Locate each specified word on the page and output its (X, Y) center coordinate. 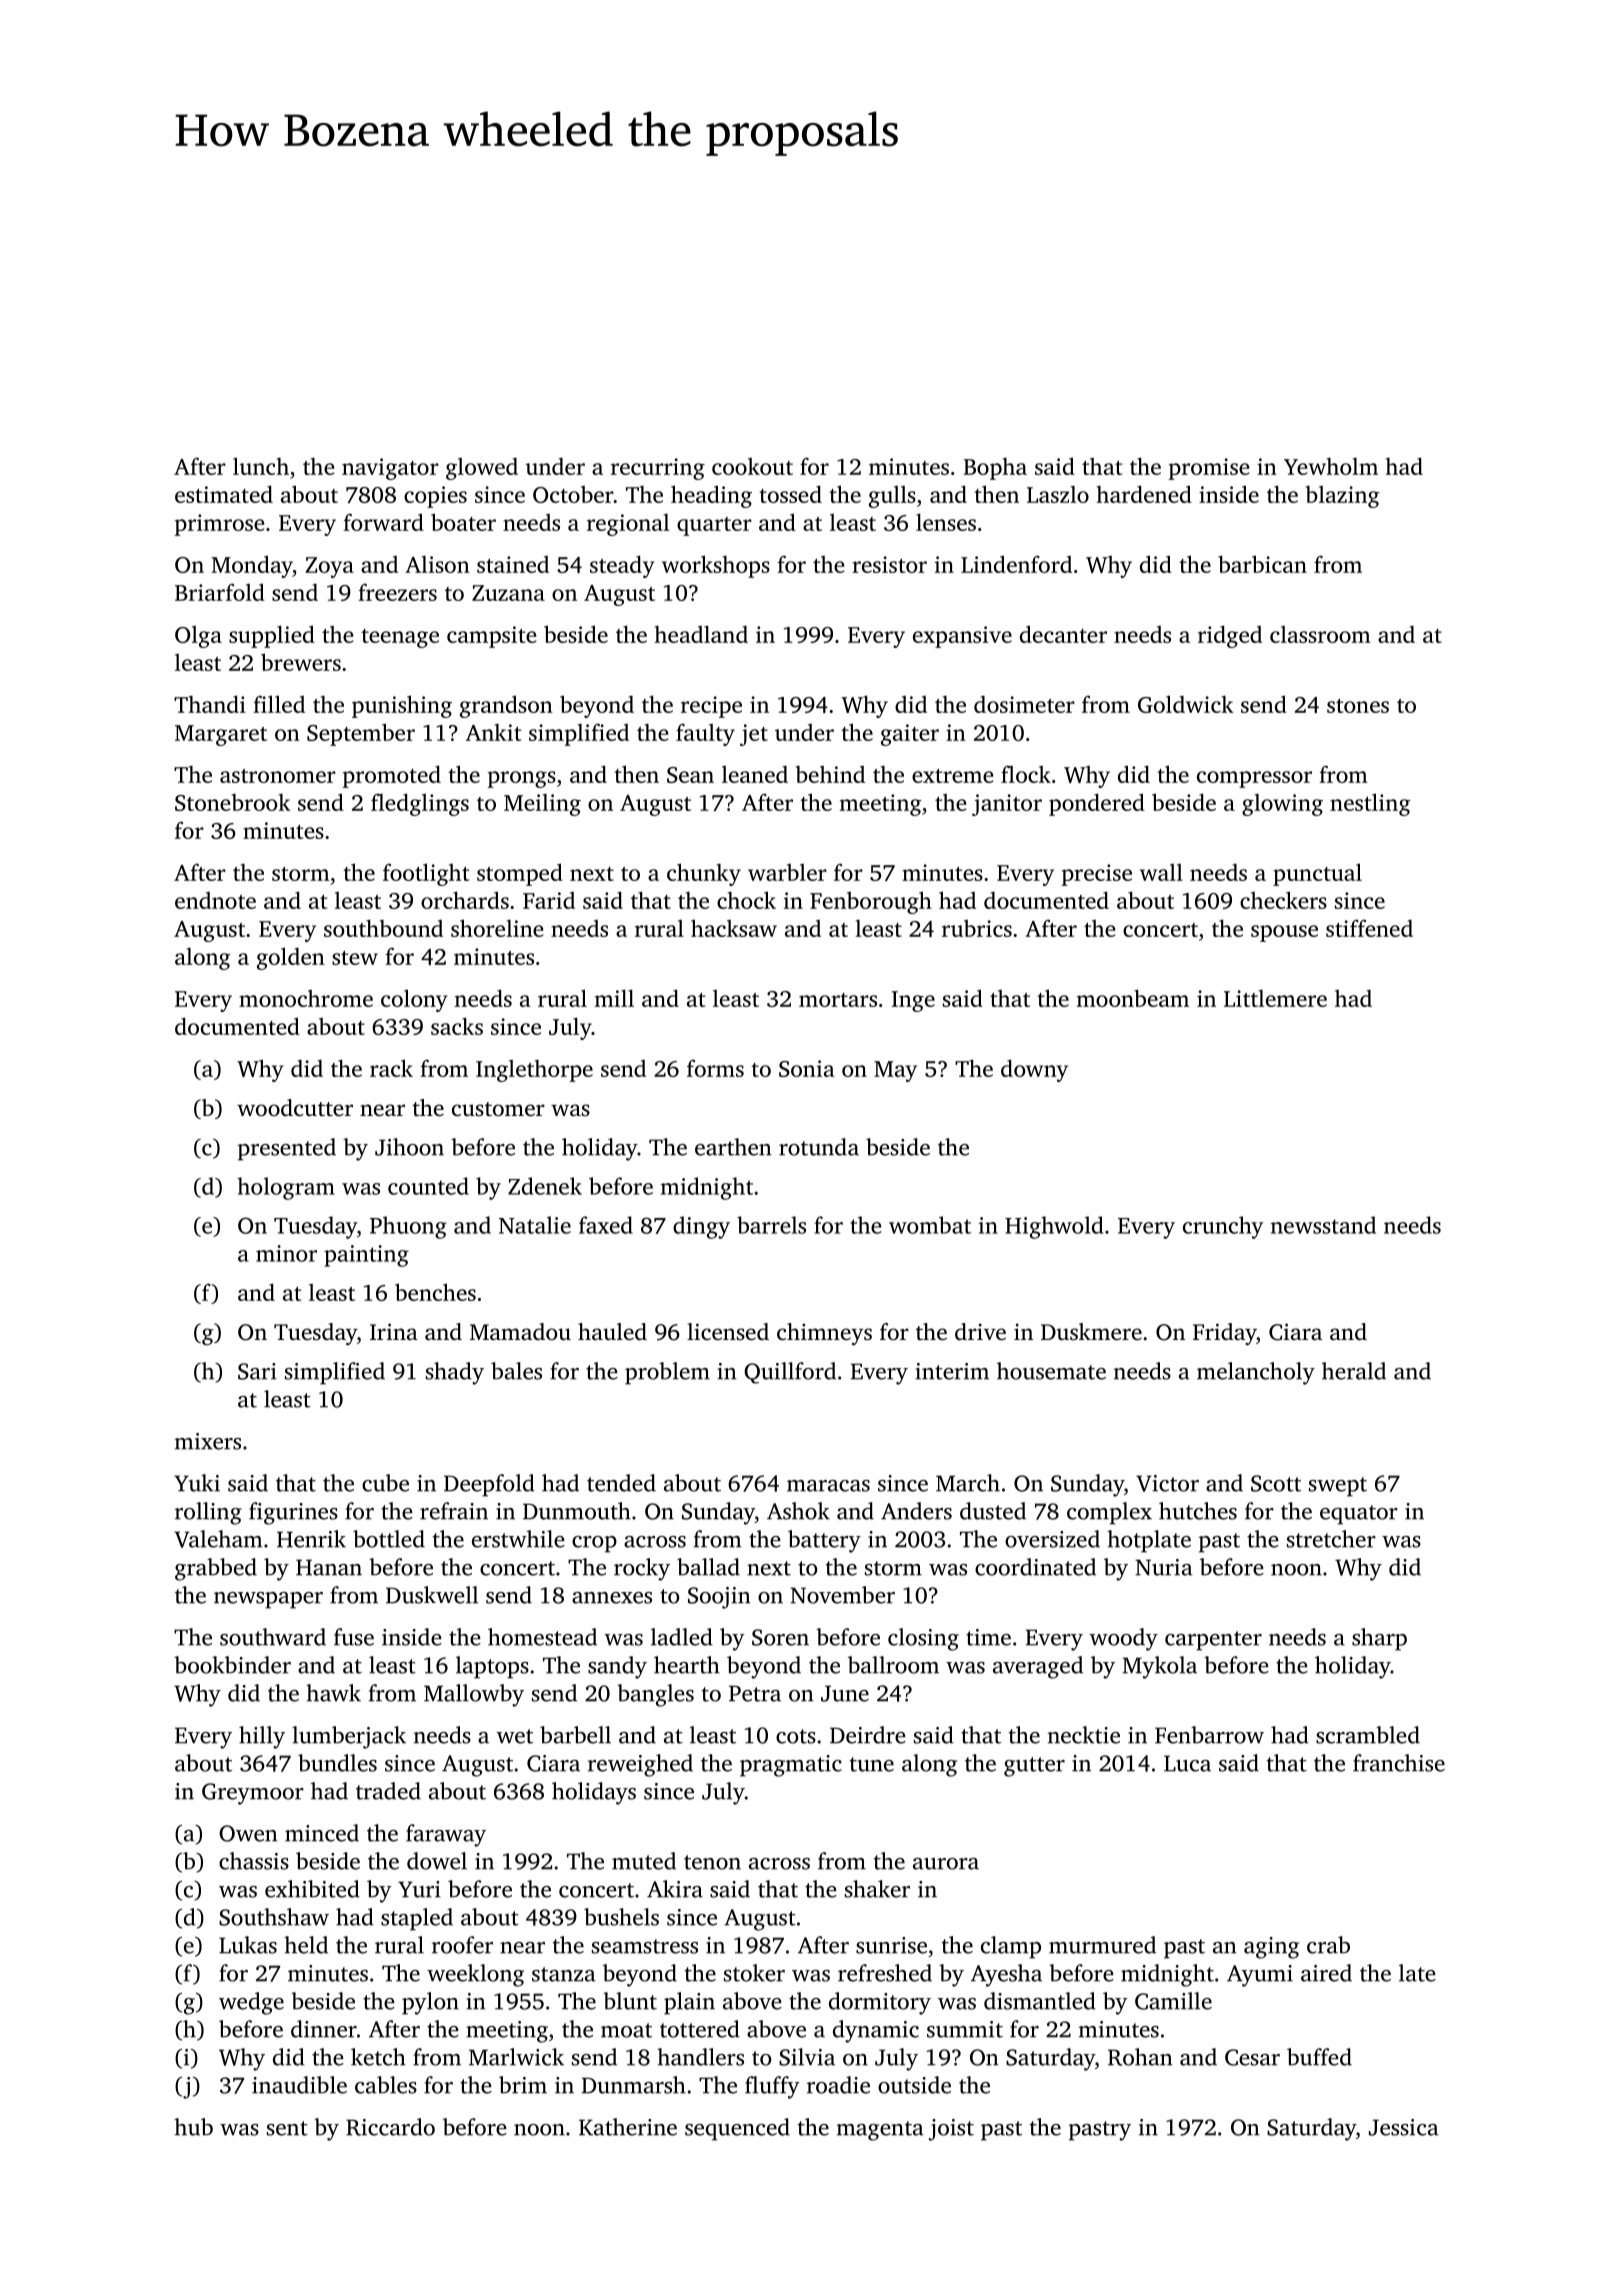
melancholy (1256, 1373)
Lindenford (1016, 564)
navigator (390, 469)
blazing (1342, 497)
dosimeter (1024, 704)
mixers (208, 1441)
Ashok (798, 1511)
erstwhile (518, 1539)
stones (1358, 706)
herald (1354, 1371)
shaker (877, 1889)
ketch (378, 2057)
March (968, 1483)
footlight (426, 874)
